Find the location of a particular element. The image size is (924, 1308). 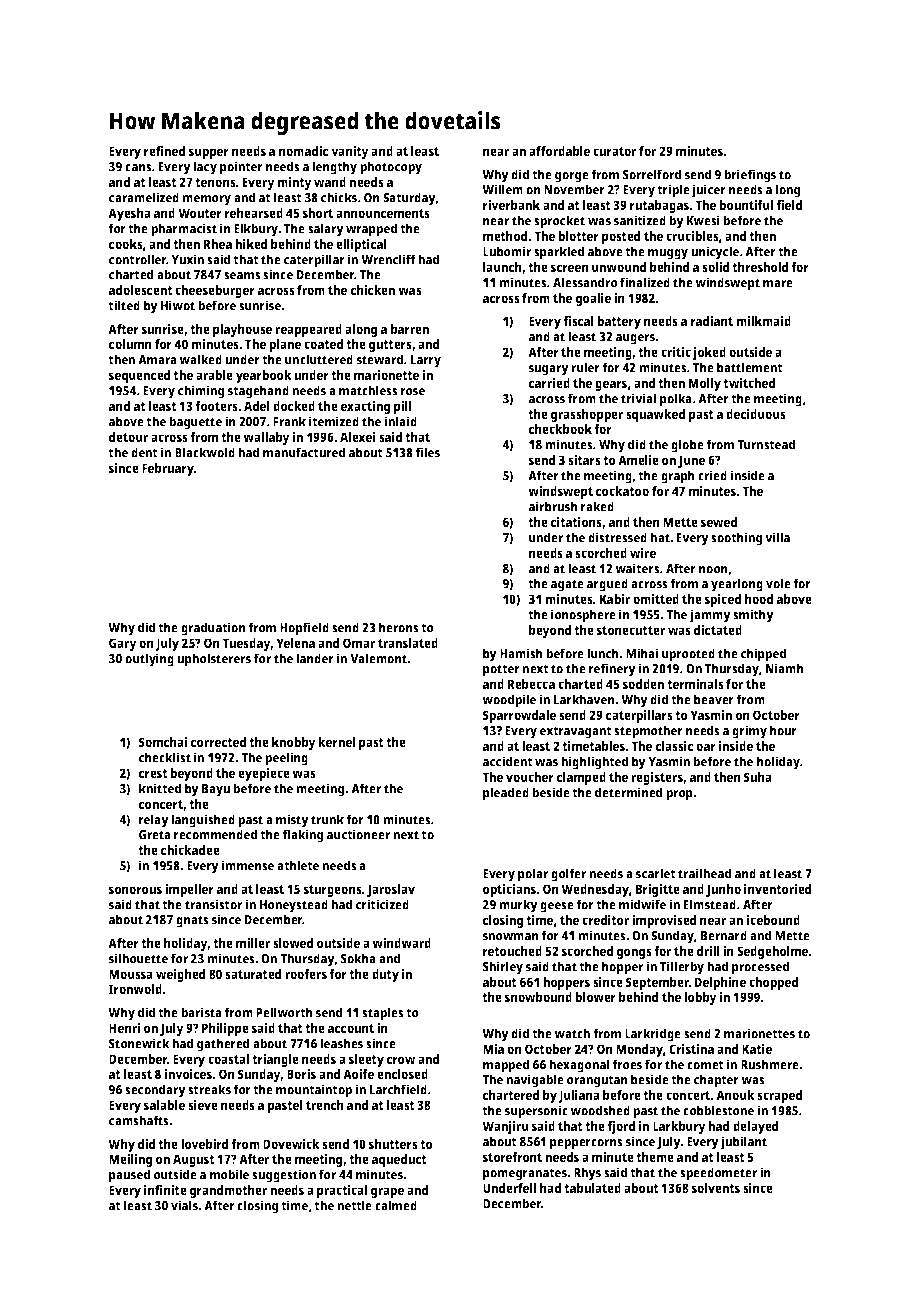

vanity is located at coordinates (350, 152).
